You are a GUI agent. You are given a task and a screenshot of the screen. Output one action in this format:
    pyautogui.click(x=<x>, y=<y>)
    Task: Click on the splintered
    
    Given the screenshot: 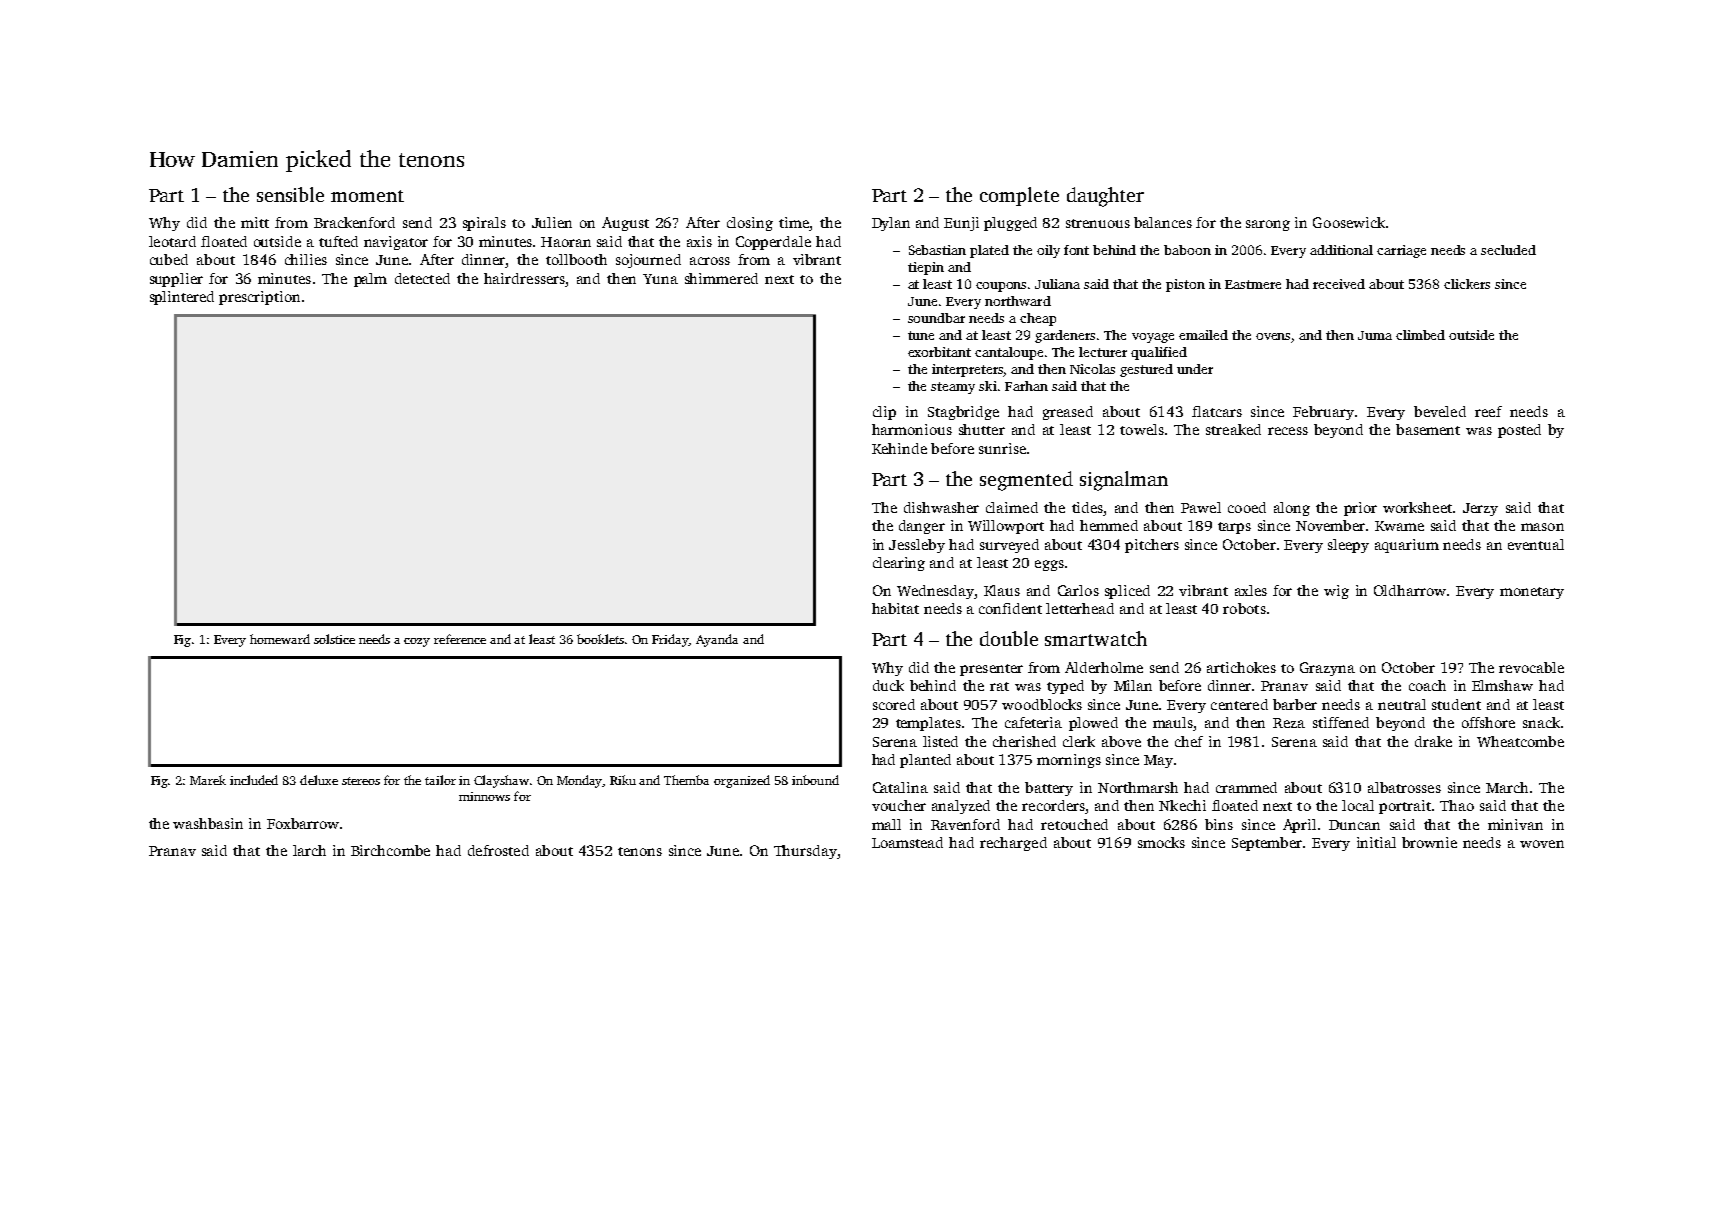 What is the action you would take?
    pyautogui.click(x=182, y=298)
